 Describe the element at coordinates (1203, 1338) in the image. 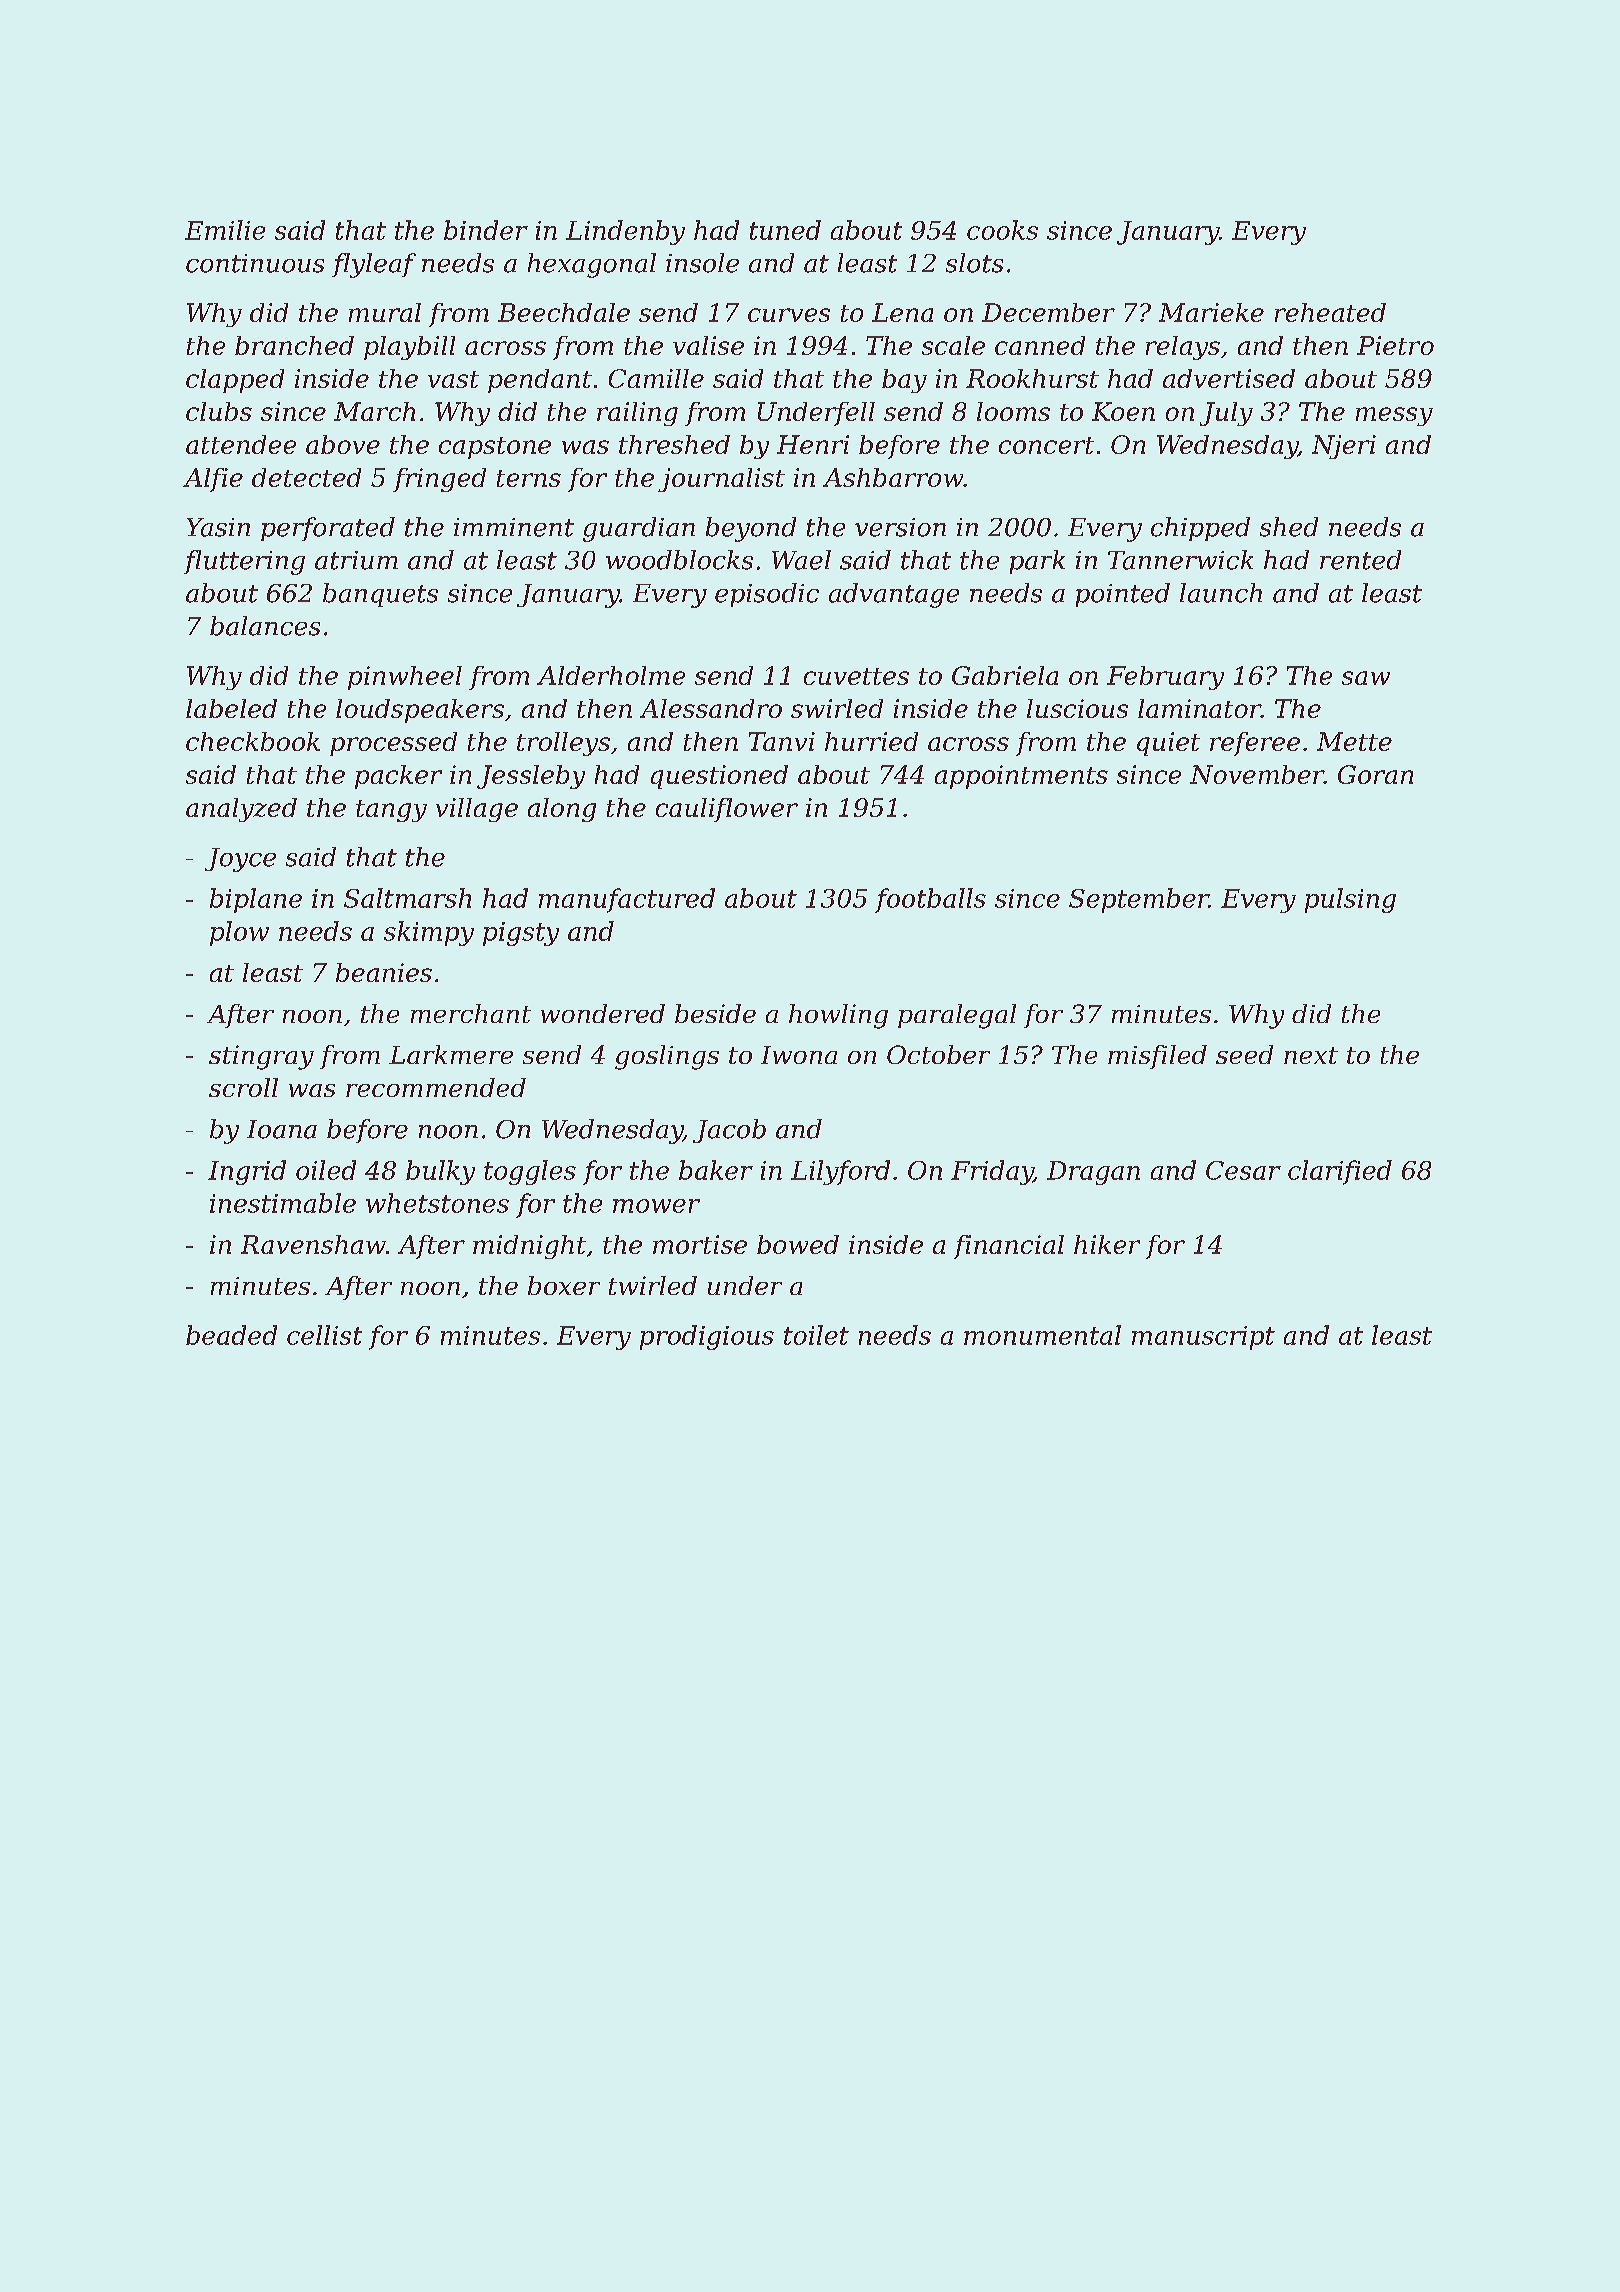

I see `manuscript` at that location.
